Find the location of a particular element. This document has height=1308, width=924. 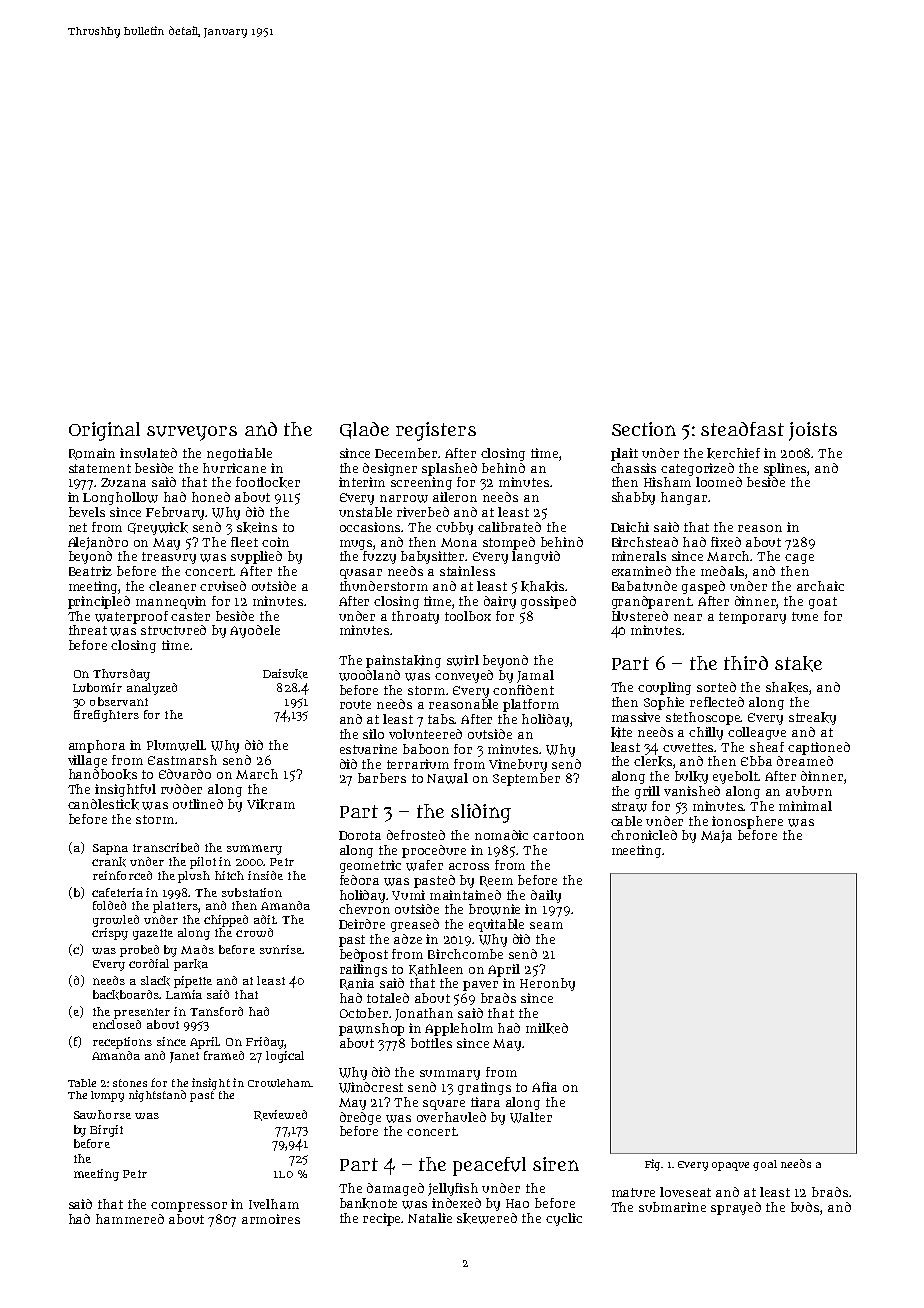

Dorota is located at coordinates (360, 835).
